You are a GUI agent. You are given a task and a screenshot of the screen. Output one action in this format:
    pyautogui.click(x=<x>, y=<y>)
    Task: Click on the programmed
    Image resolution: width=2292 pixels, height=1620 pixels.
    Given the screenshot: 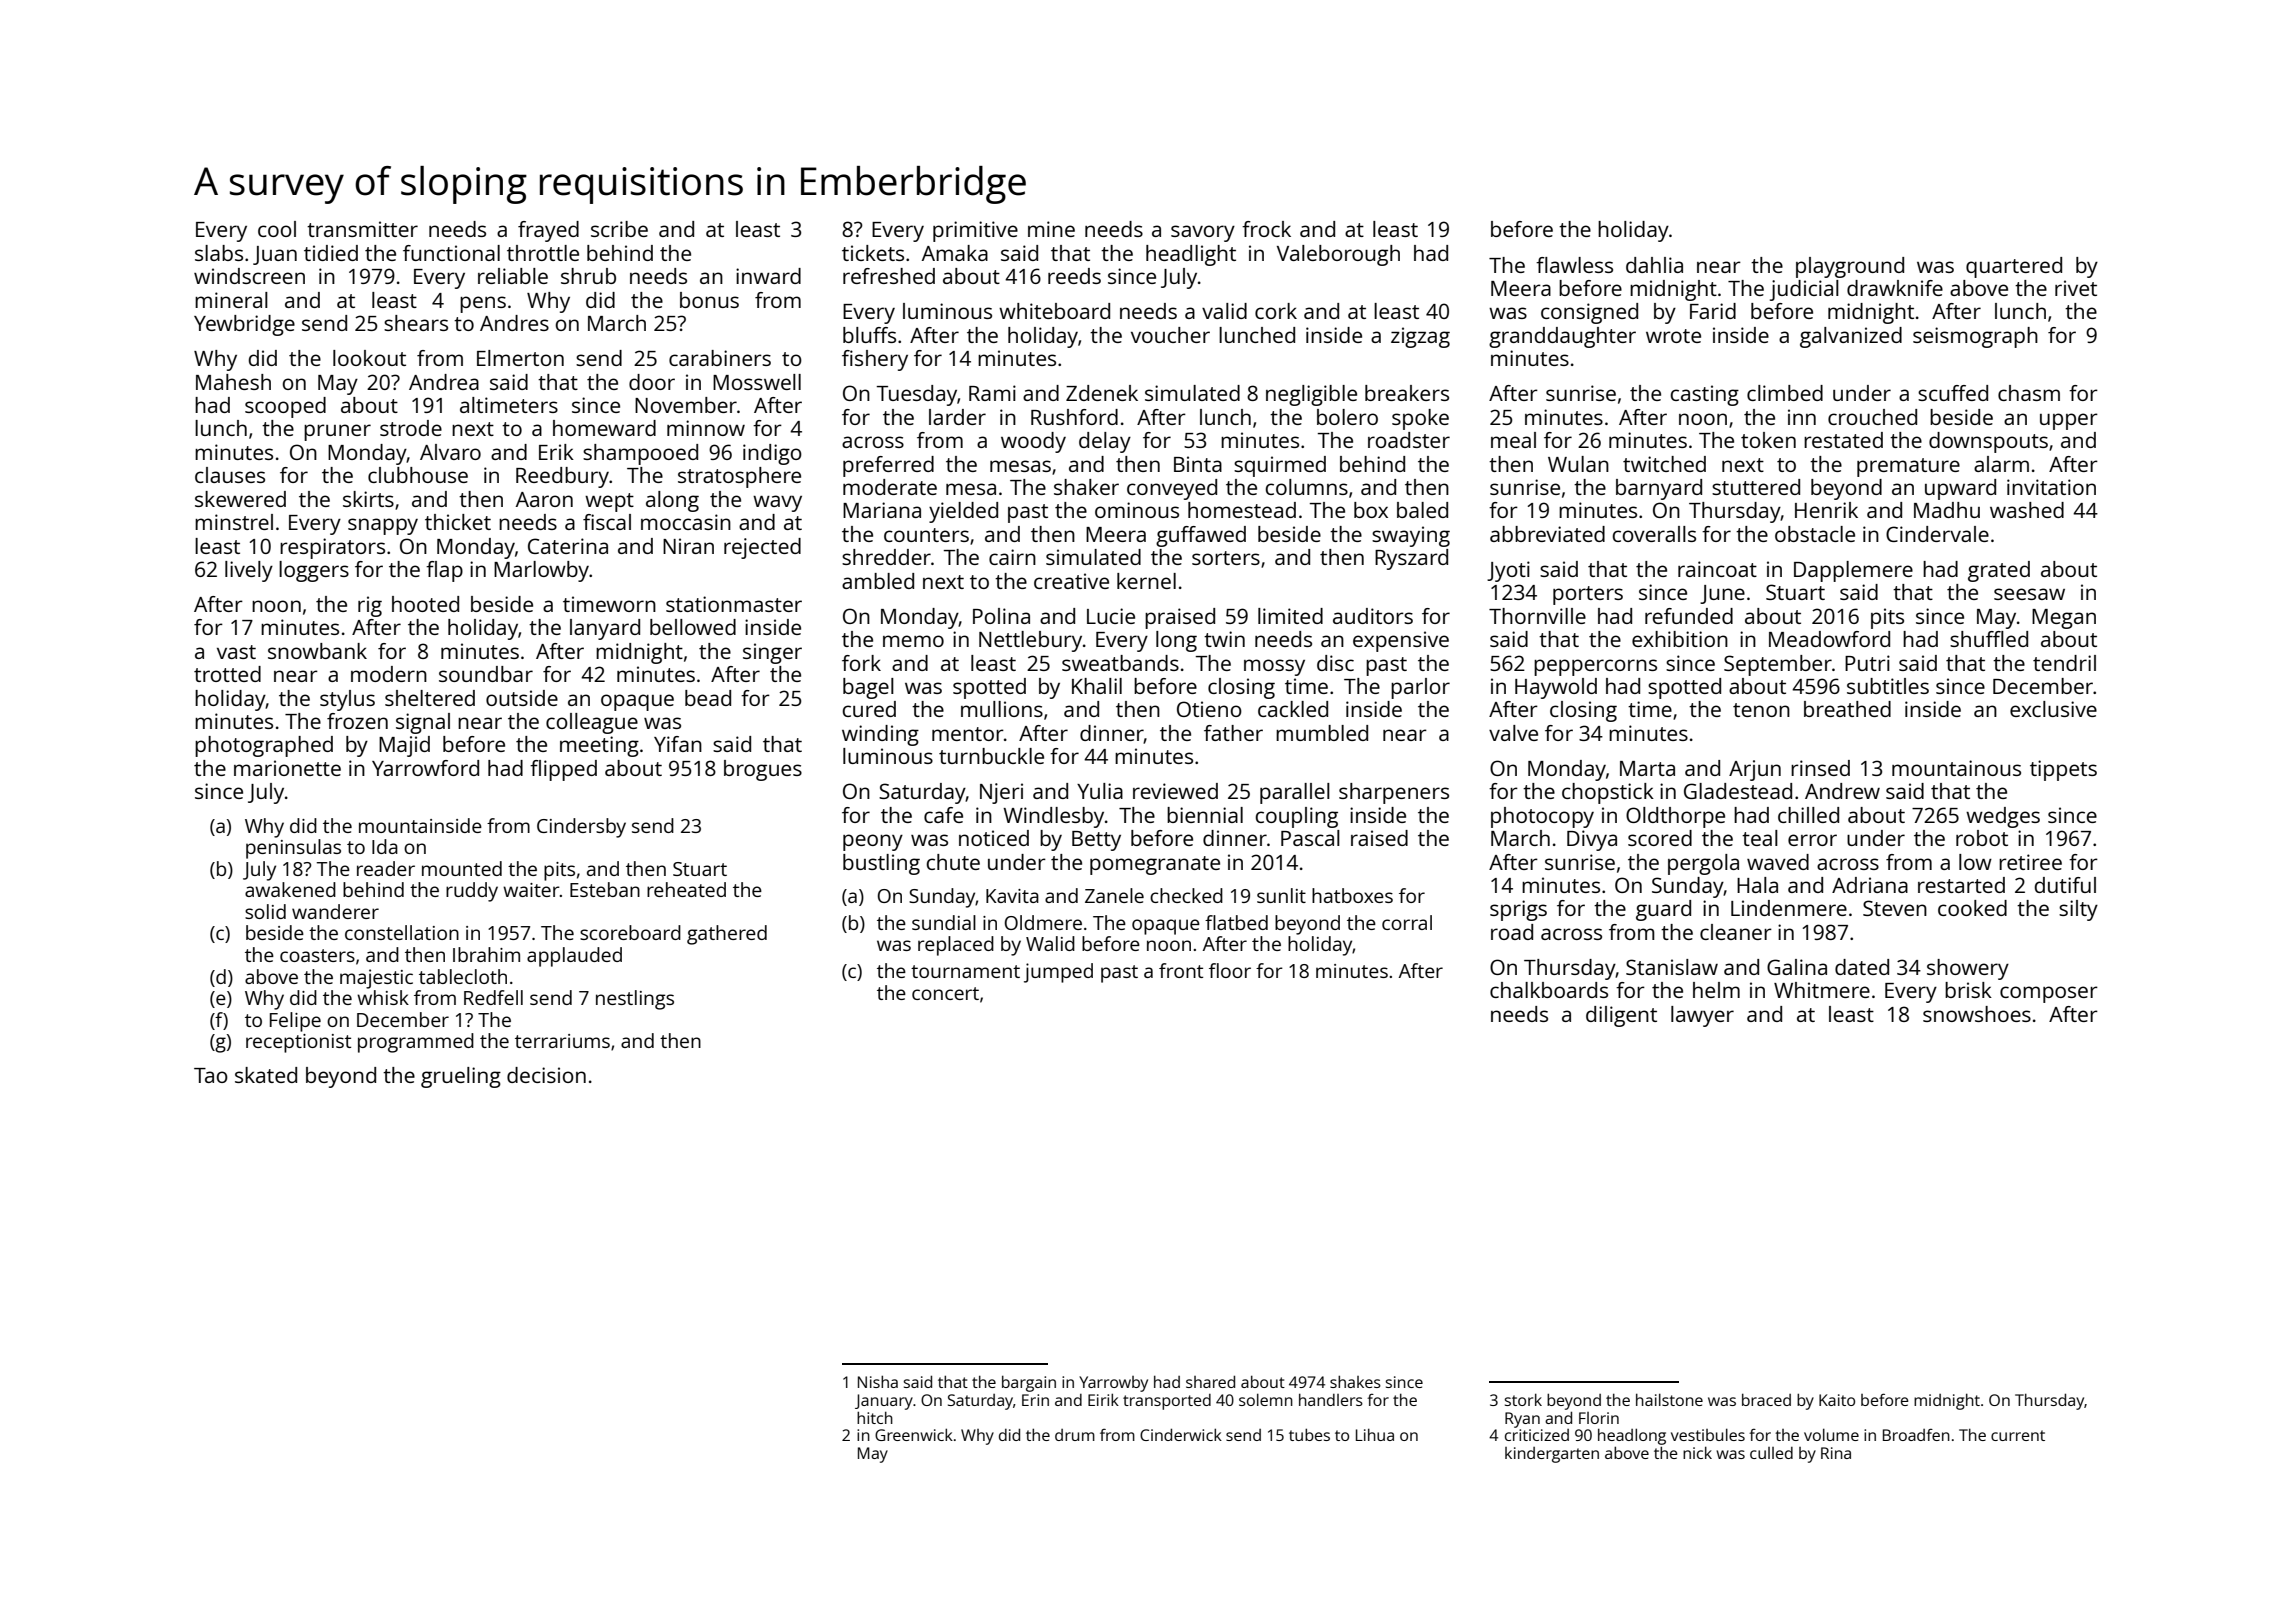 What is the action you would take?
    pyautogui.click(x=416, y=1043)
